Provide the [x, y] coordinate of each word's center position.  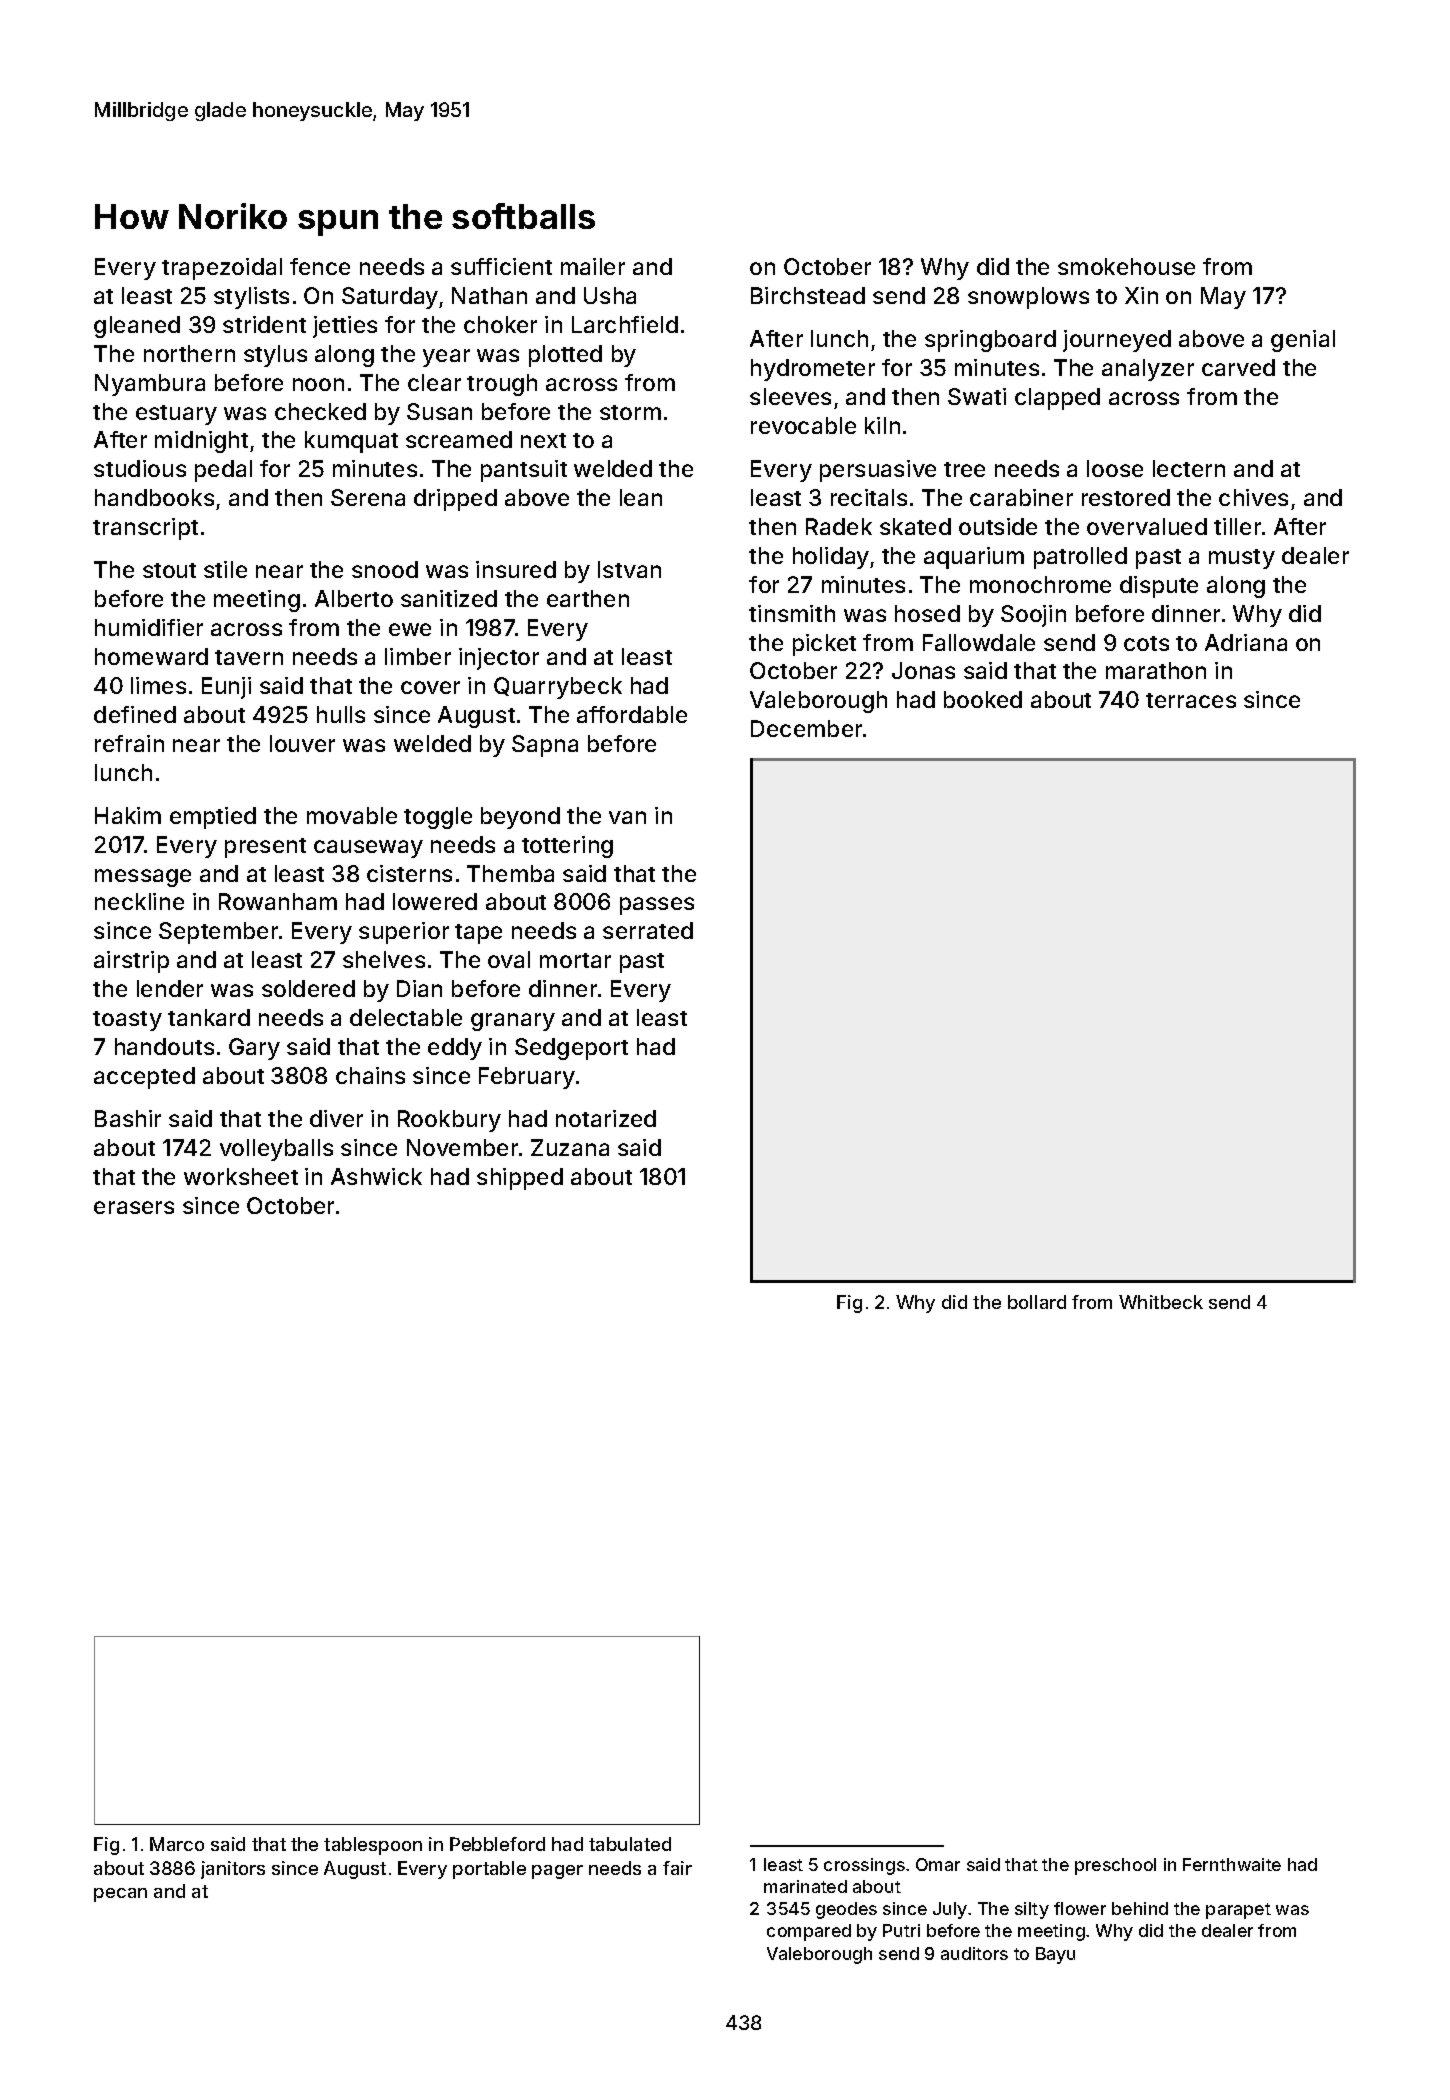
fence [320, 266]
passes [657, 906]
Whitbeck [1161, 1302]
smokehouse [1126, 266]
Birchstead [808, 295]
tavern [249, 657]
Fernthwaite [1232, 1864]
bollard [1037, 1302]
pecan [120, 1895]
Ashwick [376, 1176]
